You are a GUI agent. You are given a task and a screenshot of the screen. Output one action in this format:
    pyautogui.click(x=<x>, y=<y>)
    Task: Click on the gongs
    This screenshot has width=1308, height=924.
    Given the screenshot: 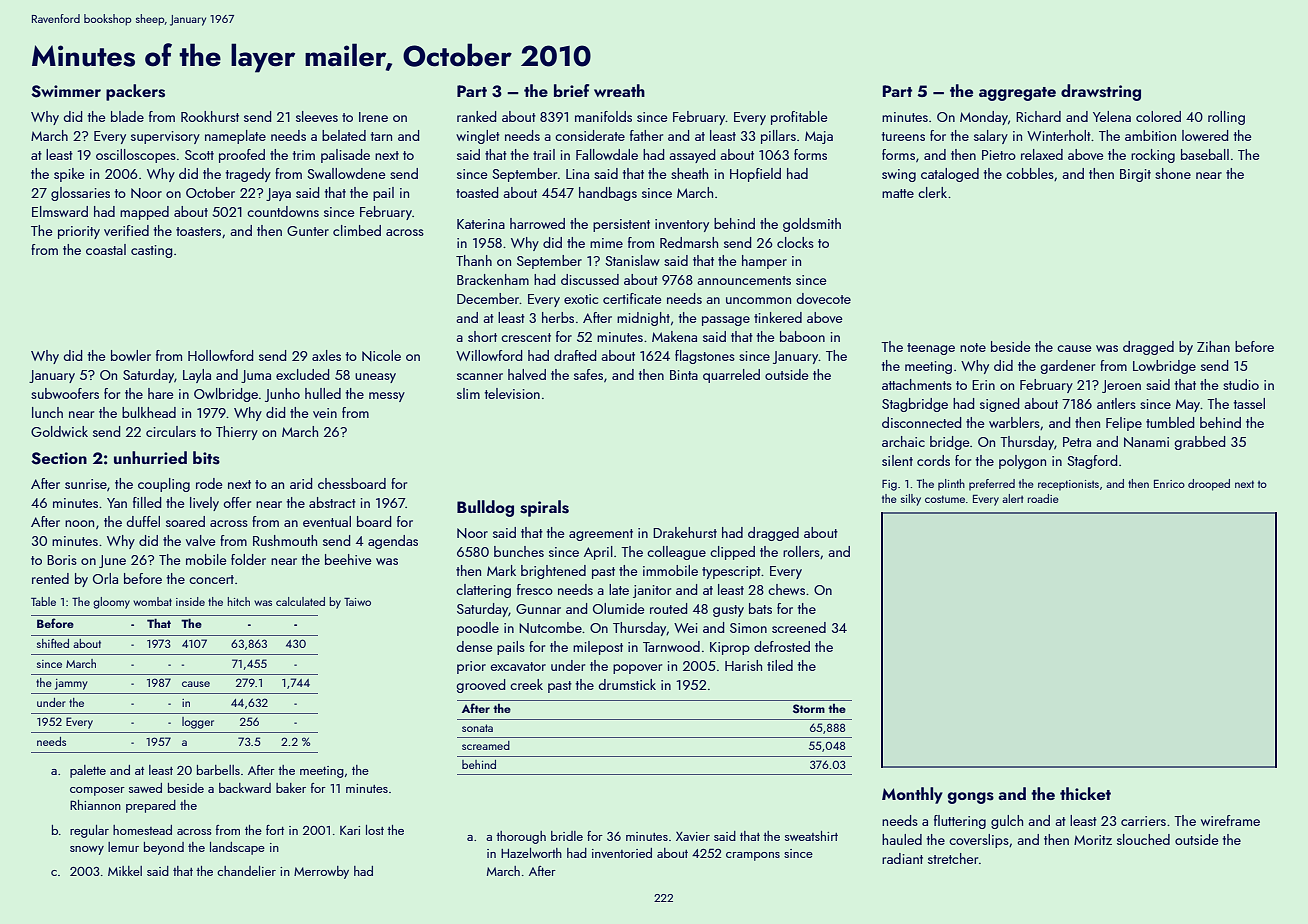 What is the action you would take?
    pyautogui.click(x=971, y=798)
